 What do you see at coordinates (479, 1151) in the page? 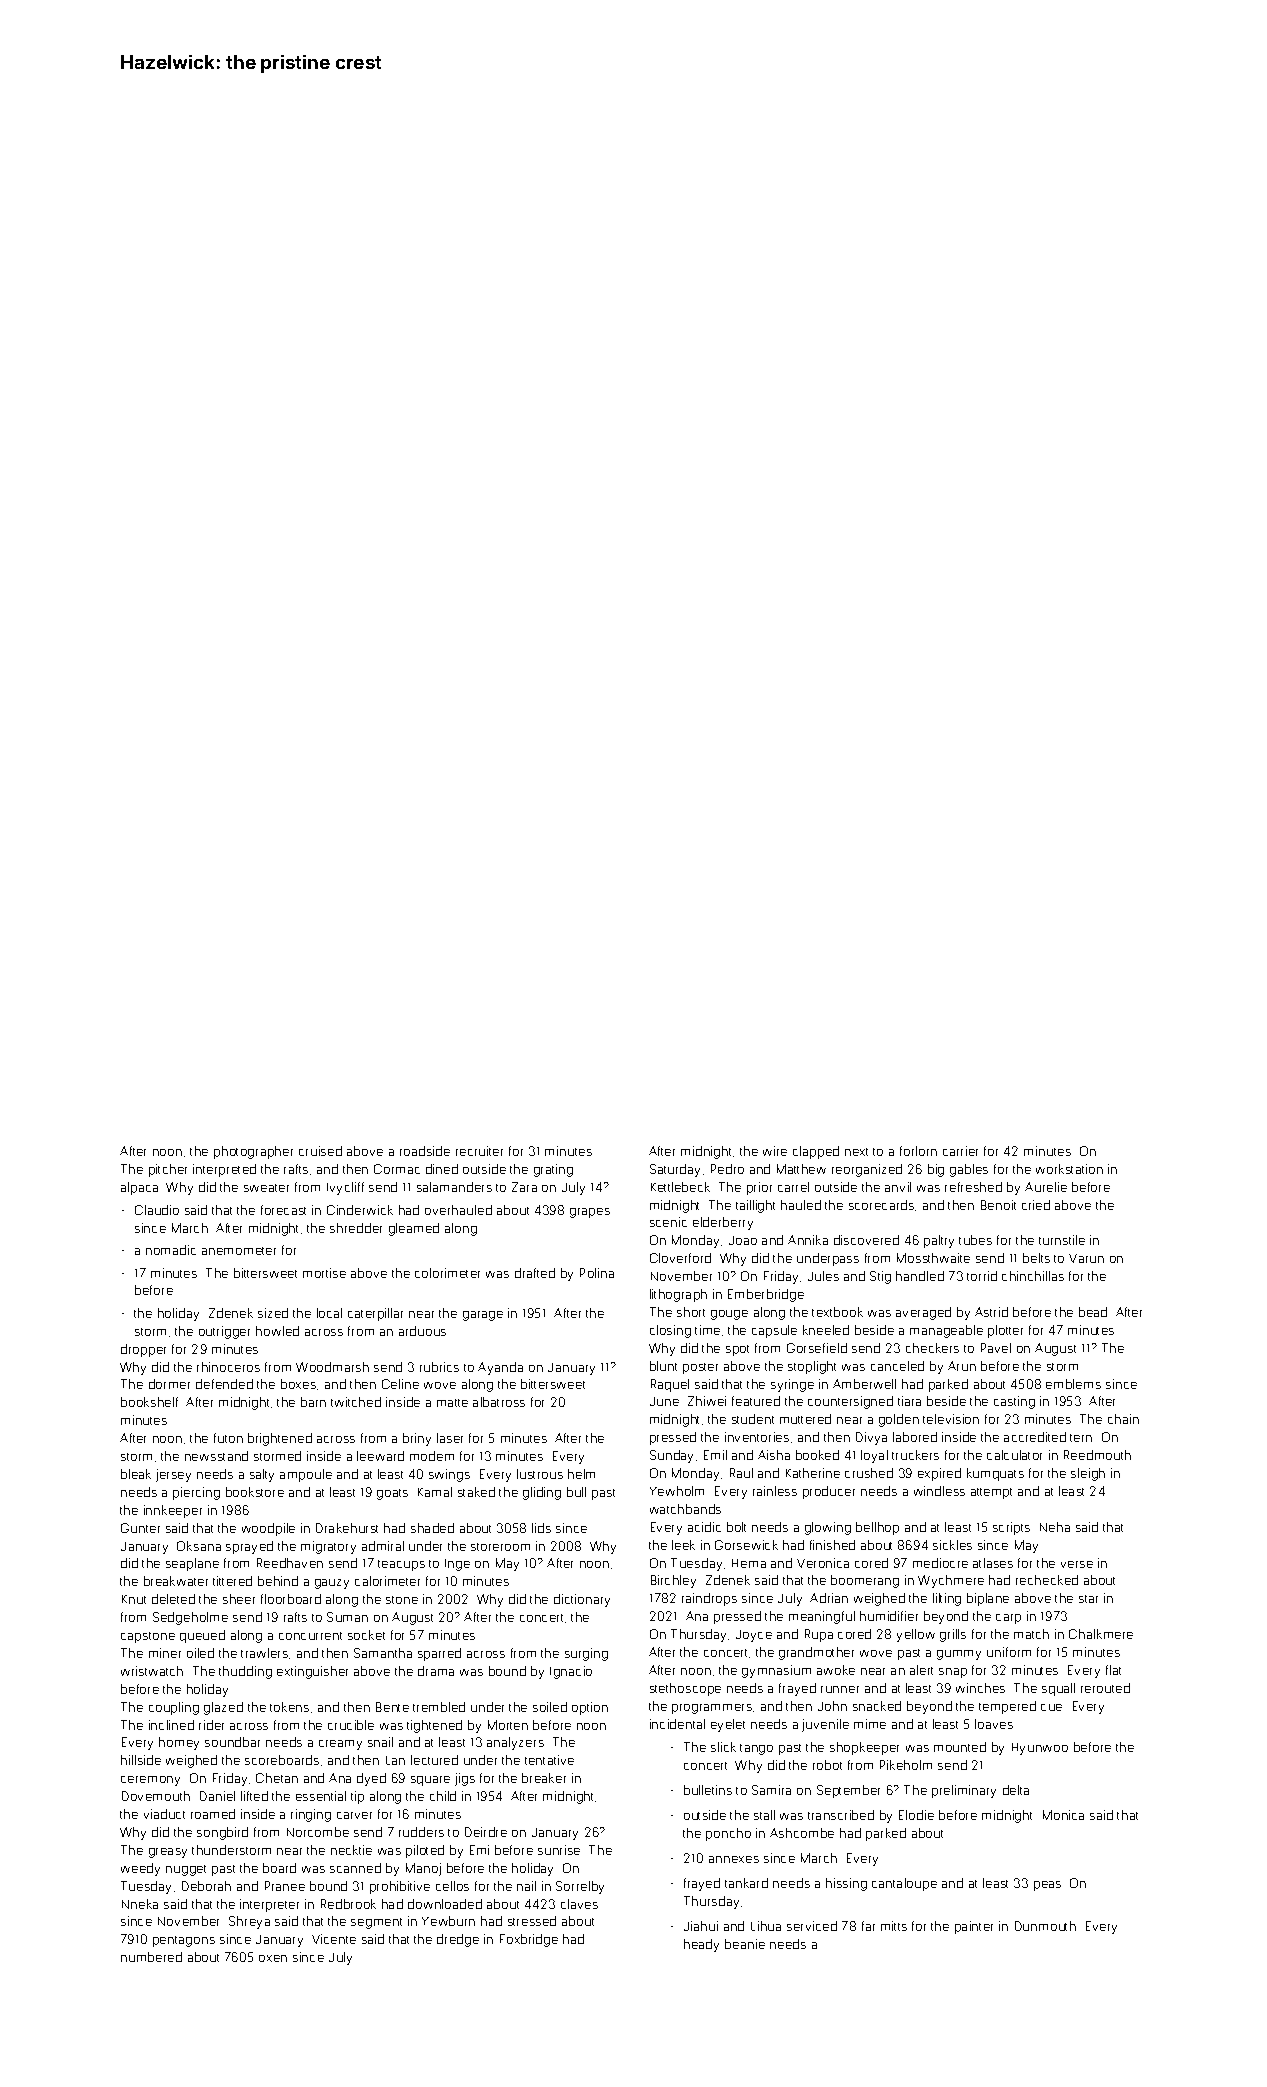
I see `recruiter` at bounding box center [479, 1151].
